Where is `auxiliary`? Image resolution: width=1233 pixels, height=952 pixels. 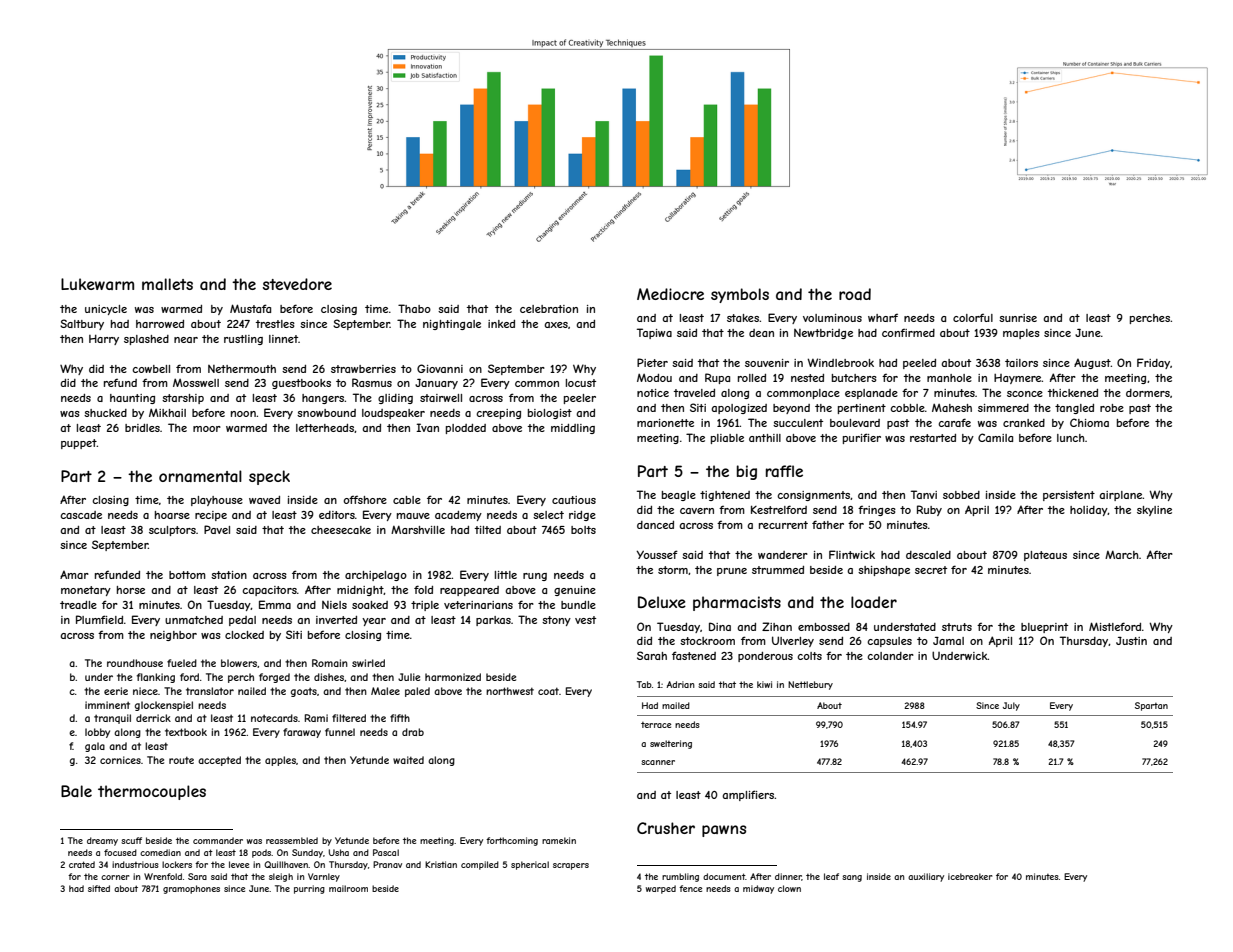
auxiliary is located at coordinates (926, 877).
